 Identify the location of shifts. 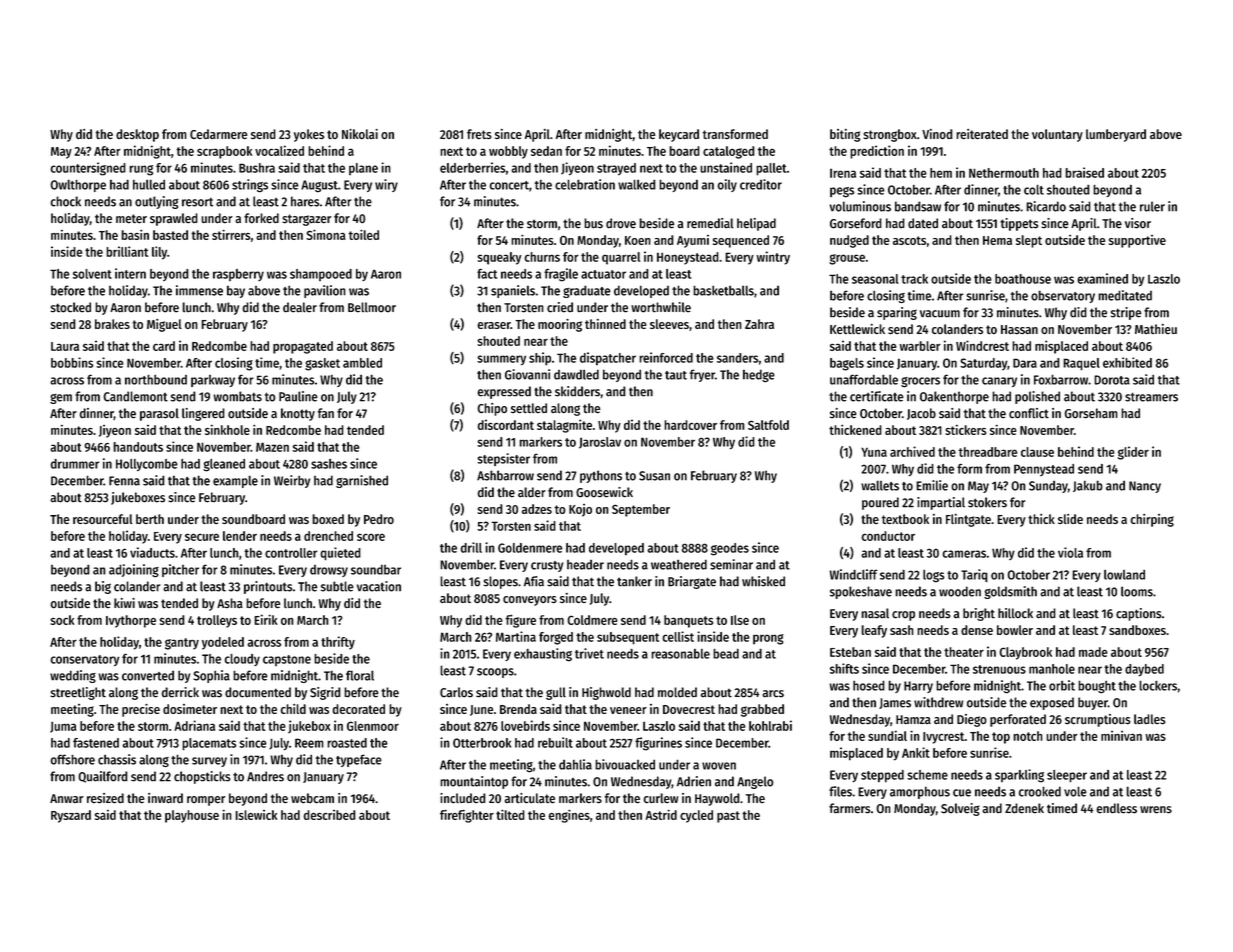
(844, 668).
